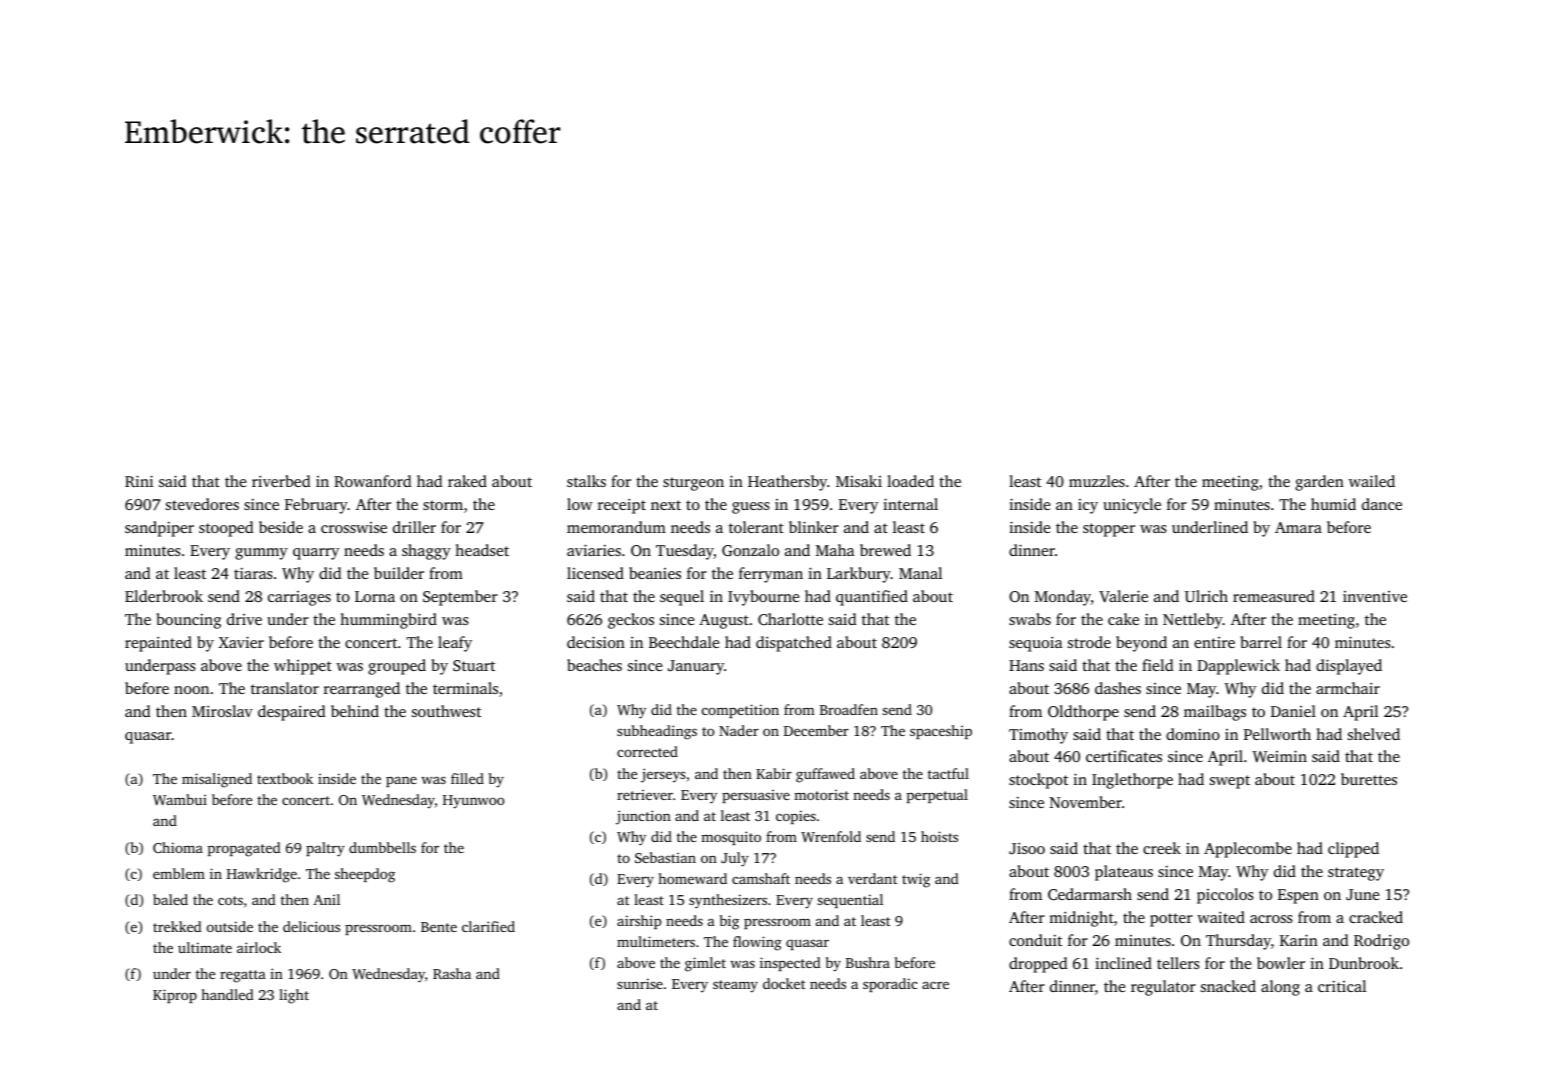 The width and height of the image is (1542, 1090). Describe the element at coordinates (859, 481) in the image. I see `Misaki` at that location.
